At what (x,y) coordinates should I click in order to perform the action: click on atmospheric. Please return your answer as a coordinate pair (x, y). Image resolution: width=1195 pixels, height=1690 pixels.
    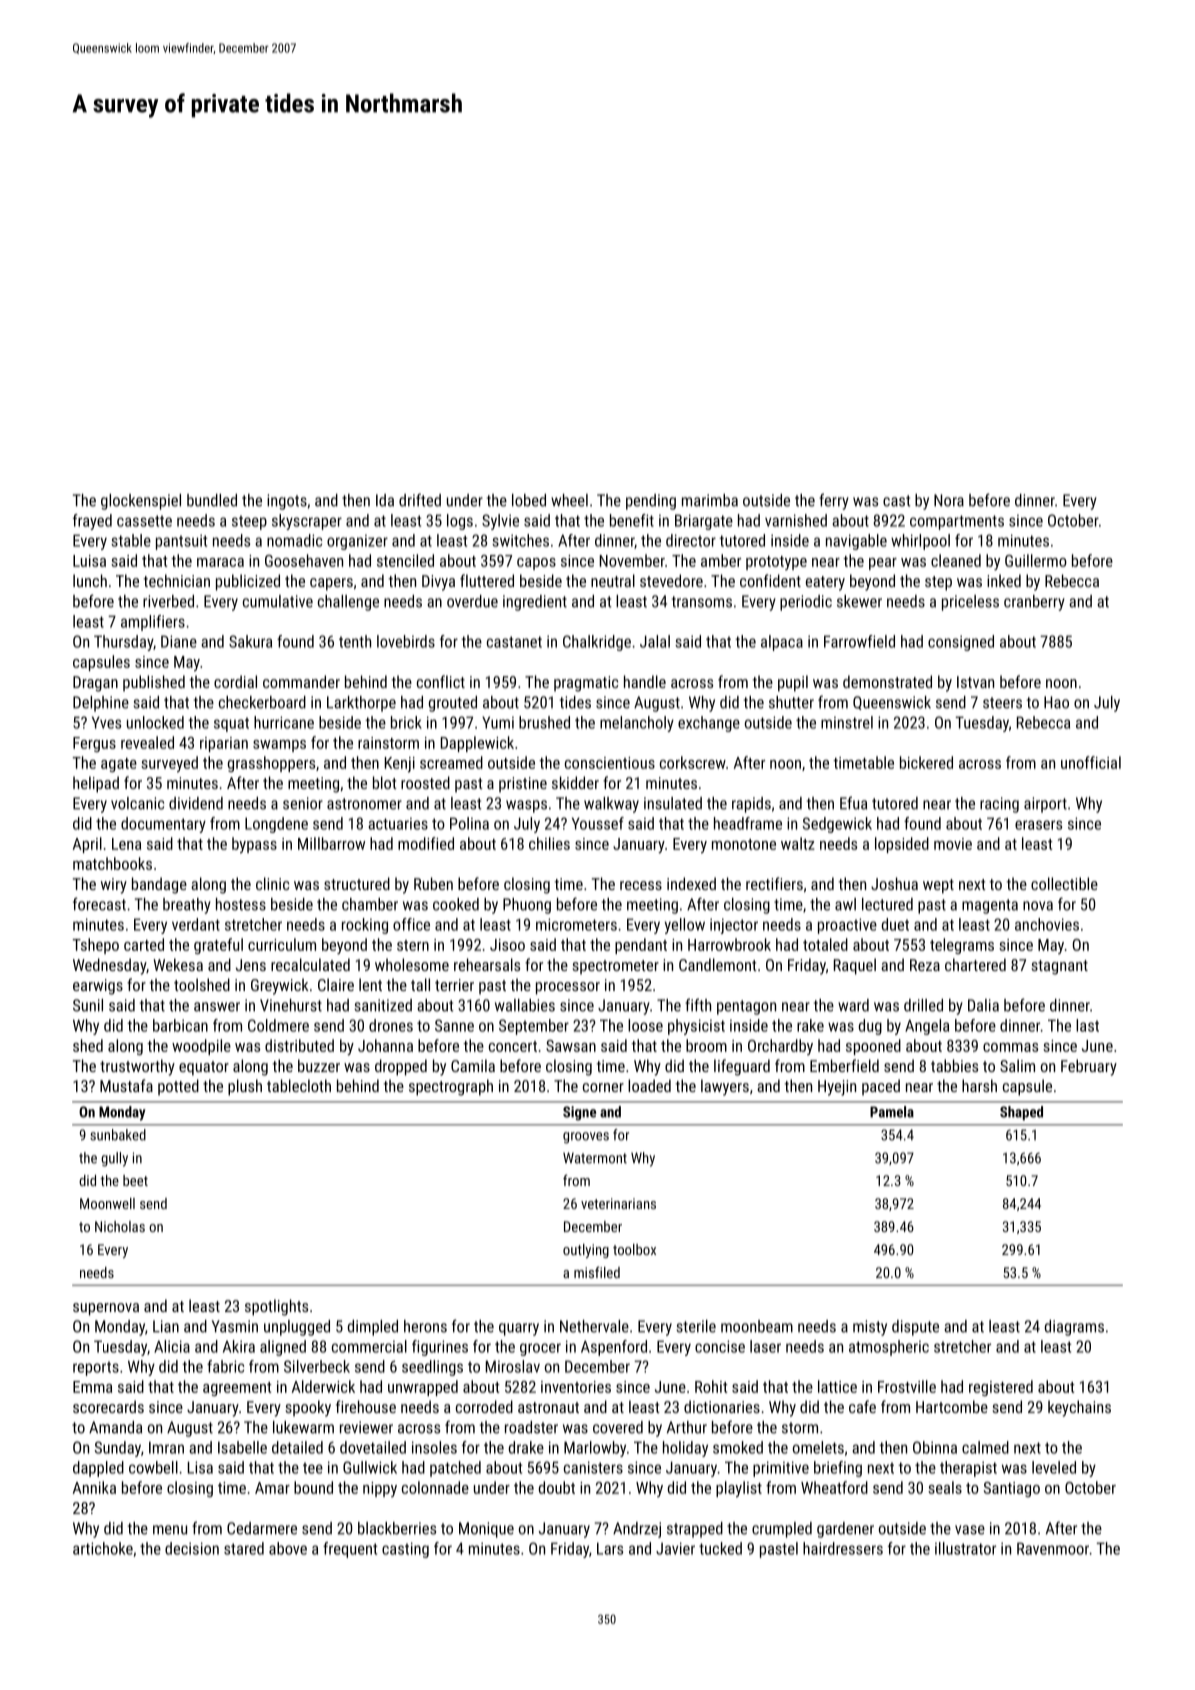
    Looking at the image, I should click on (889, 1348).
